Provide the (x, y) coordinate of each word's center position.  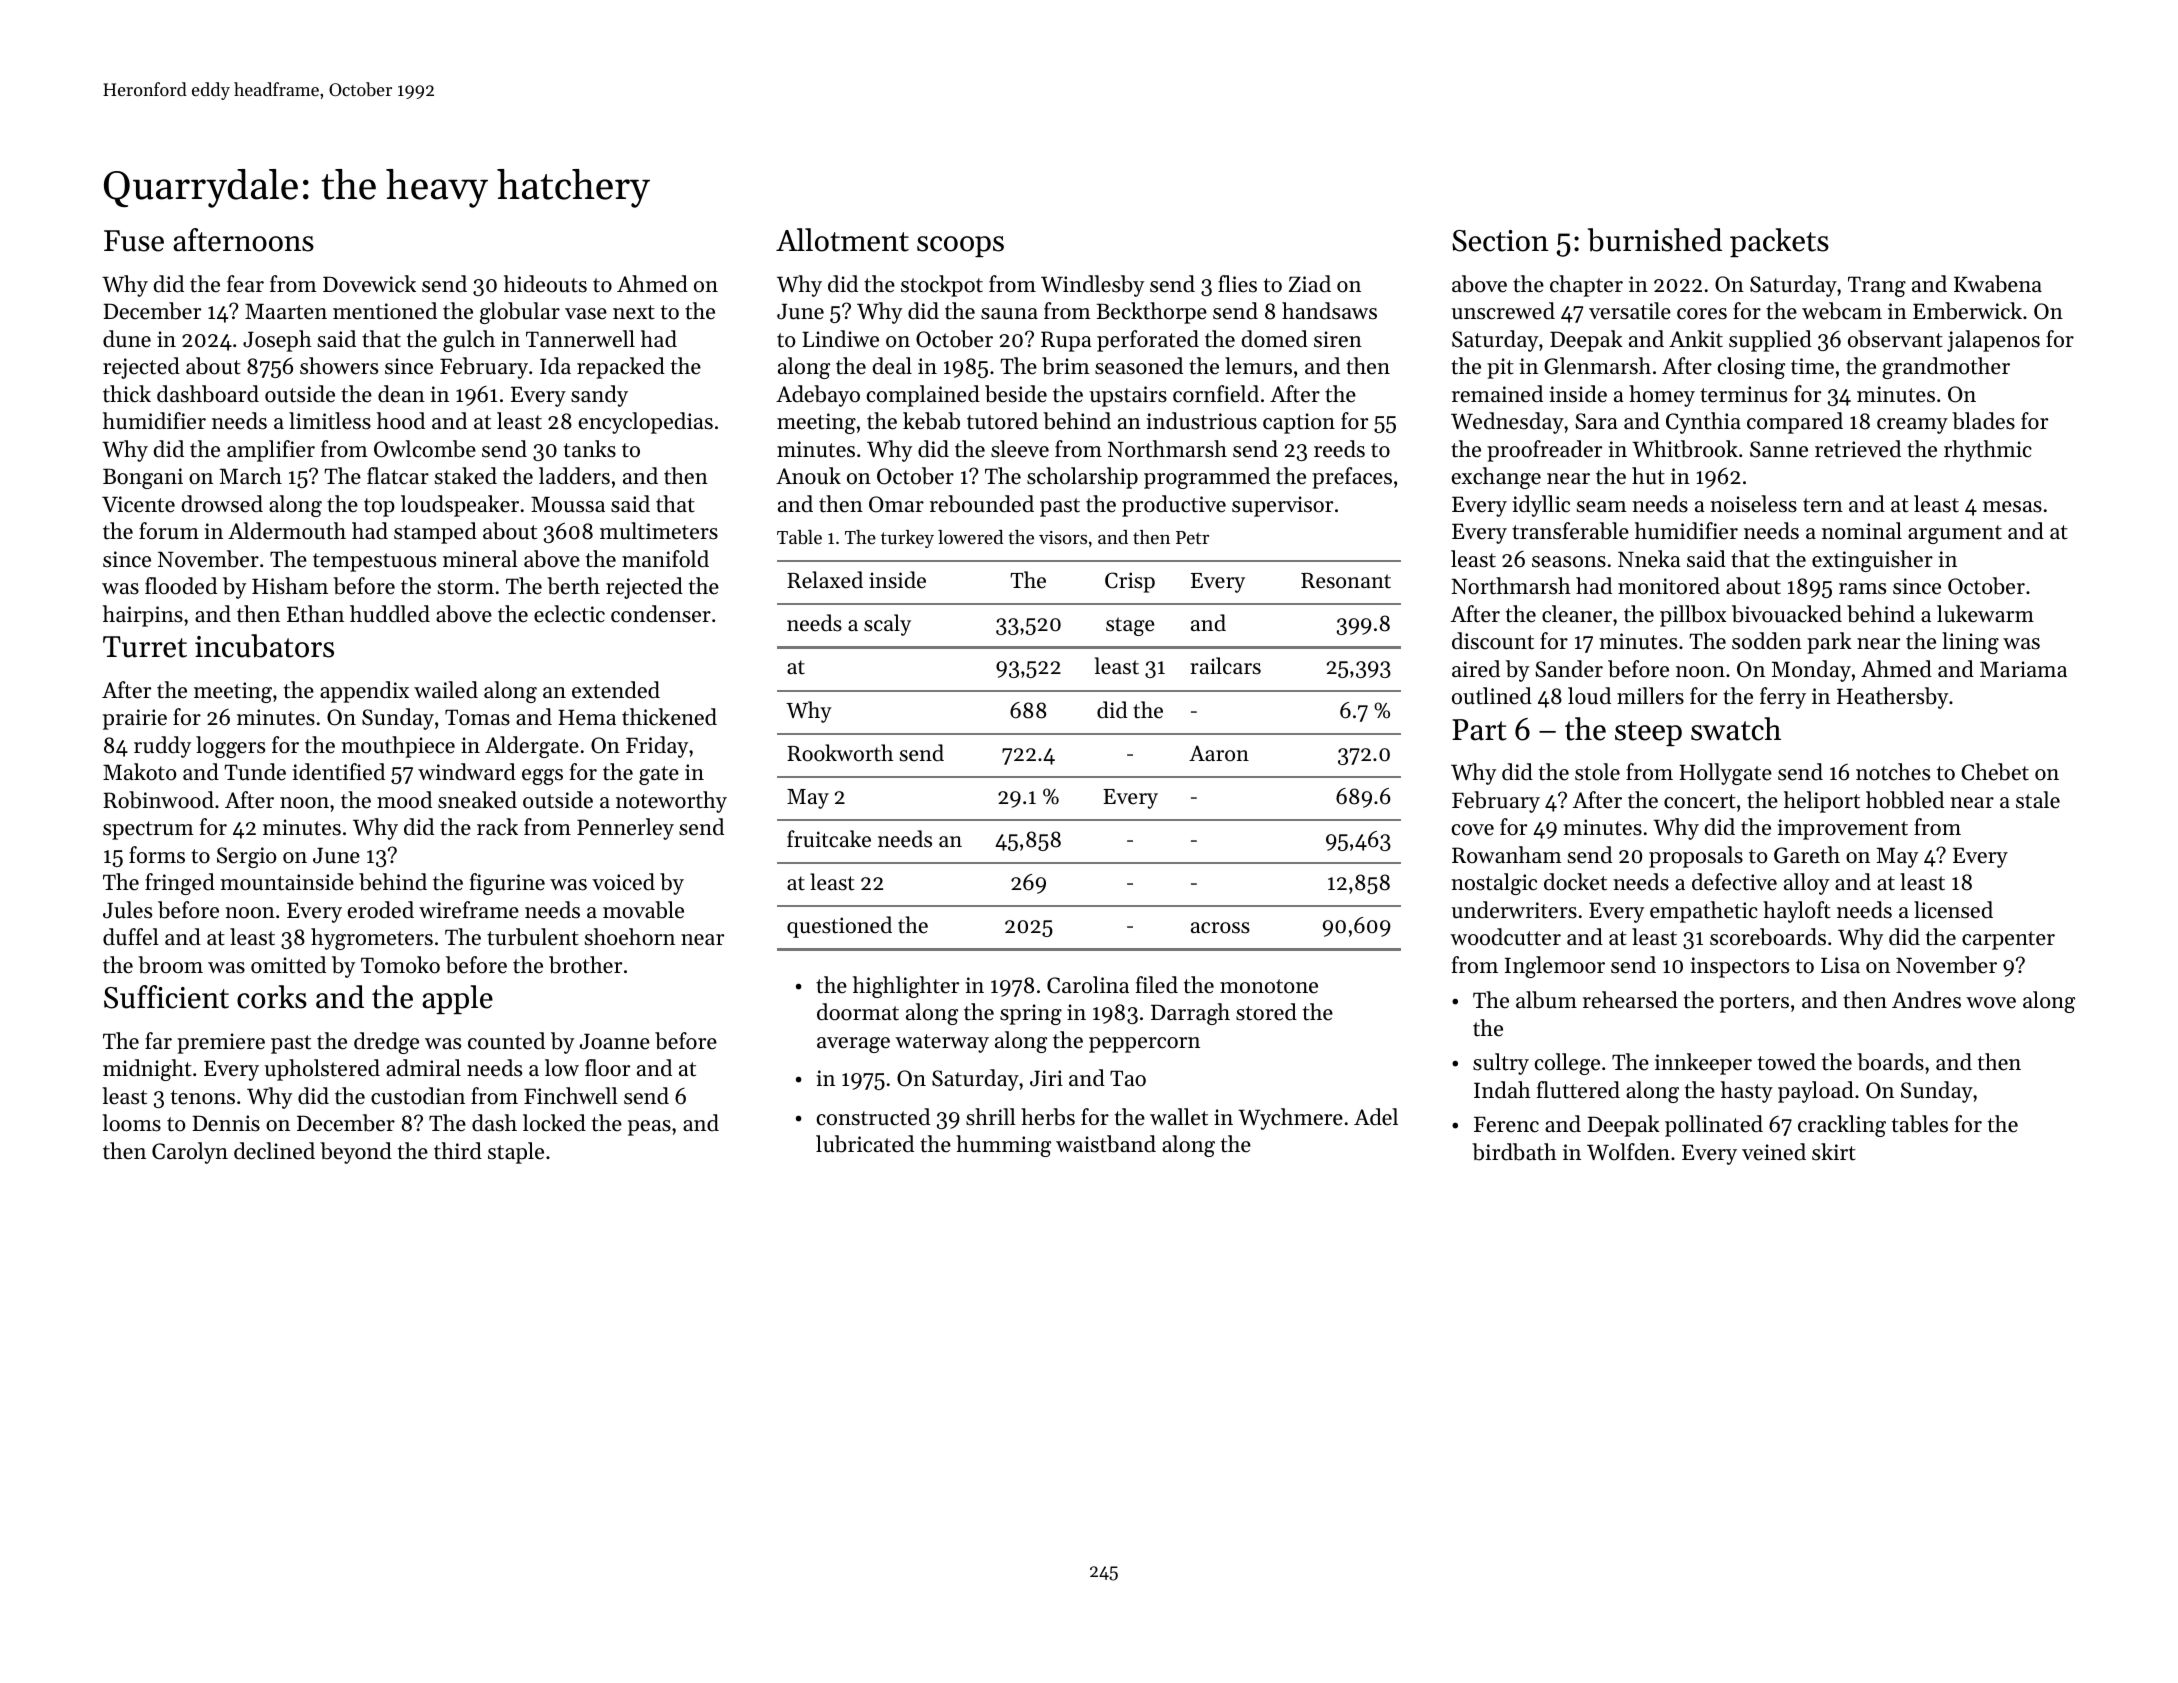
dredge (386, 1043)
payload (1816, 1092)
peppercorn (1144, 1045)
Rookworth (840, 753)
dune (127, 339)
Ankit (1696, 339)
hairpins (143, 616)
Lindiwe (840, 339)
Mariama (2023, 669)
